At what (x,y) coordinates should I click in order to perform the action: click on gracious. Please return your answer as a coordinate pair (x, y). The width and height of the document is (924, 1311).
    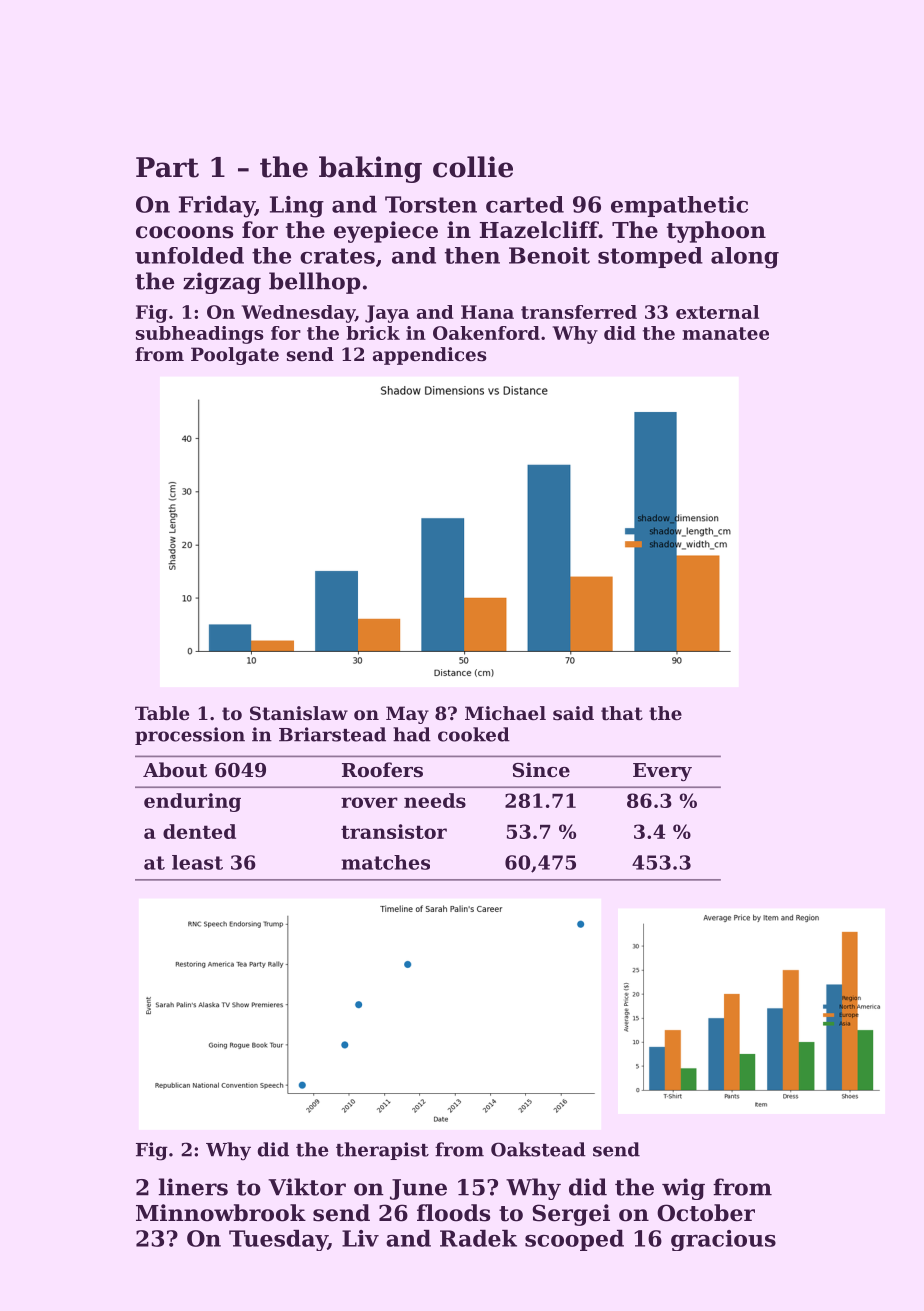
    Looking at the image, I should click on (723, 1240).
